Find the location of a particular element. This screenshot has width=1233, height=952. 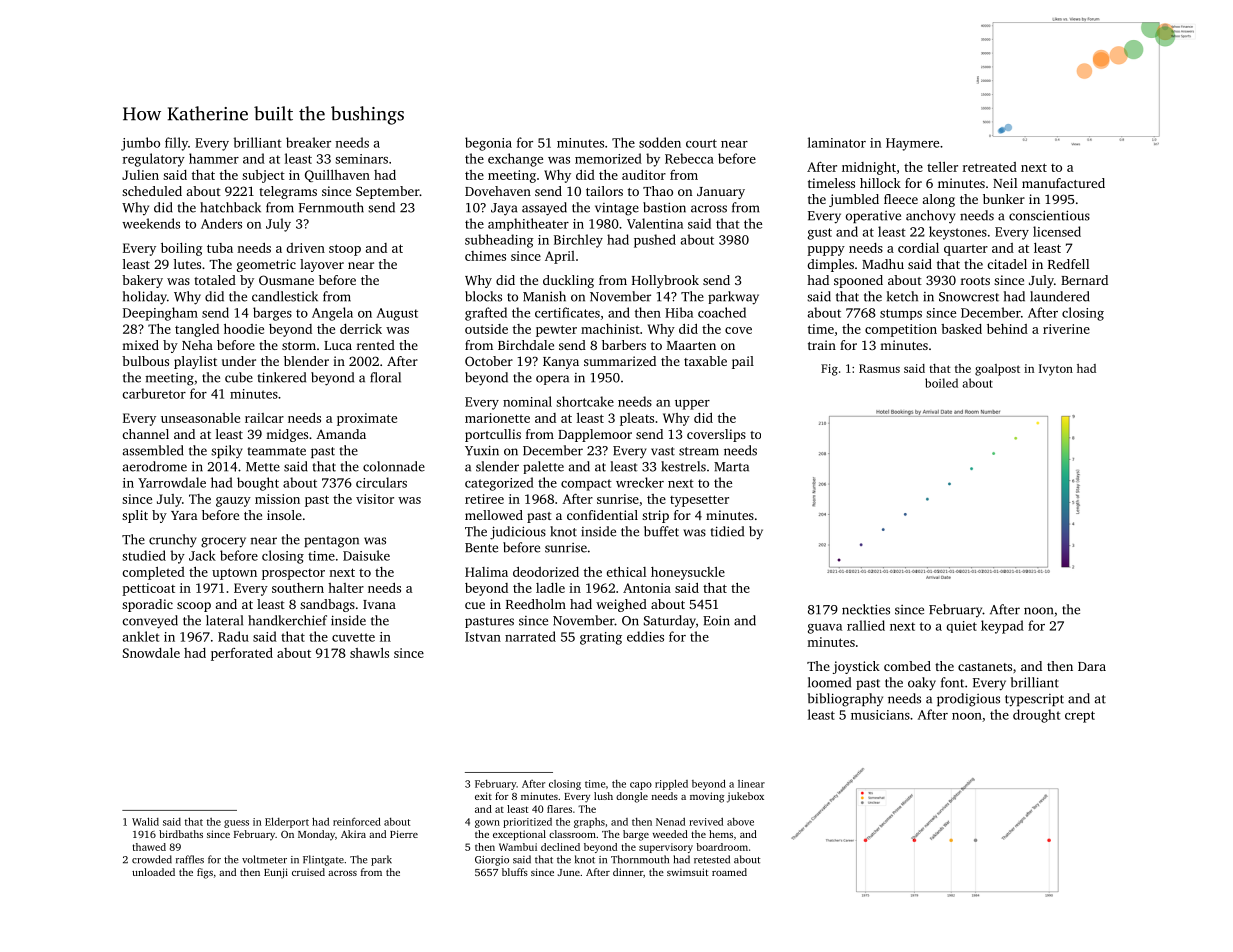

Bente is located at coordinates (481, 548).
